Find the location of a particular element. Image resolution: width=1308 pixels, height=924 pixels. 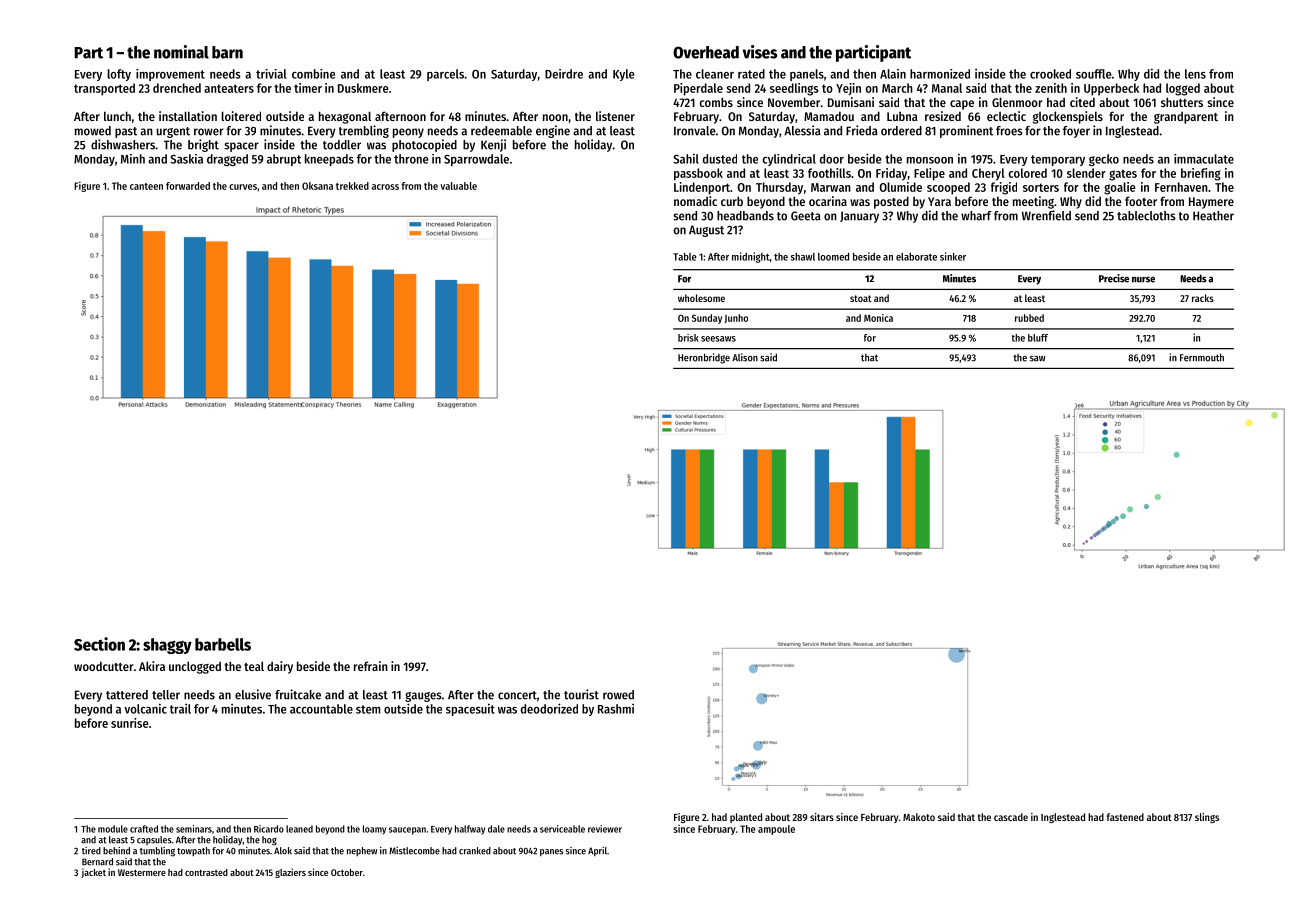

panes is located at coordinates (551, 852).
